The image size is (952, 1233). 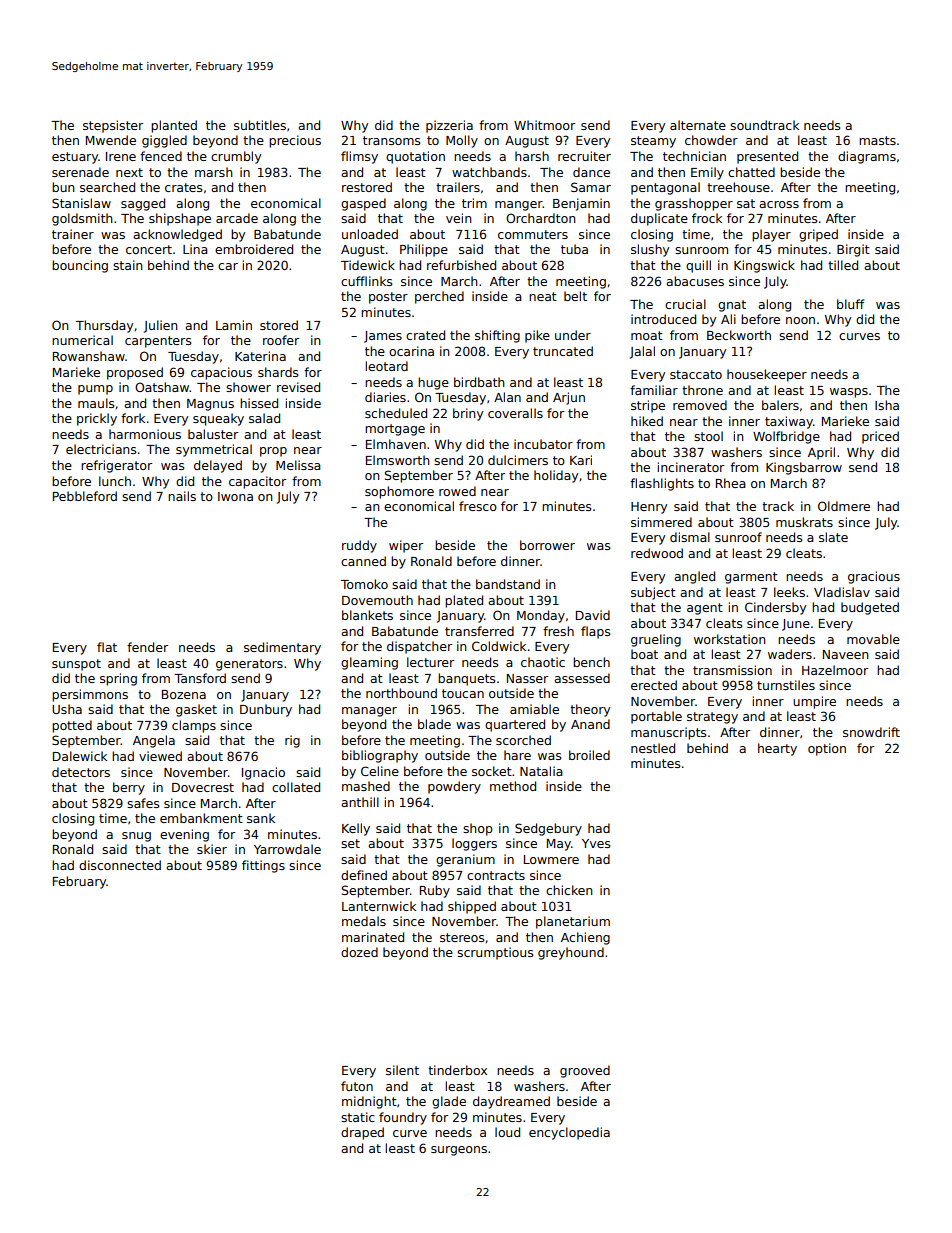 I want to click on ruddy, so click(x=359, y=546).
